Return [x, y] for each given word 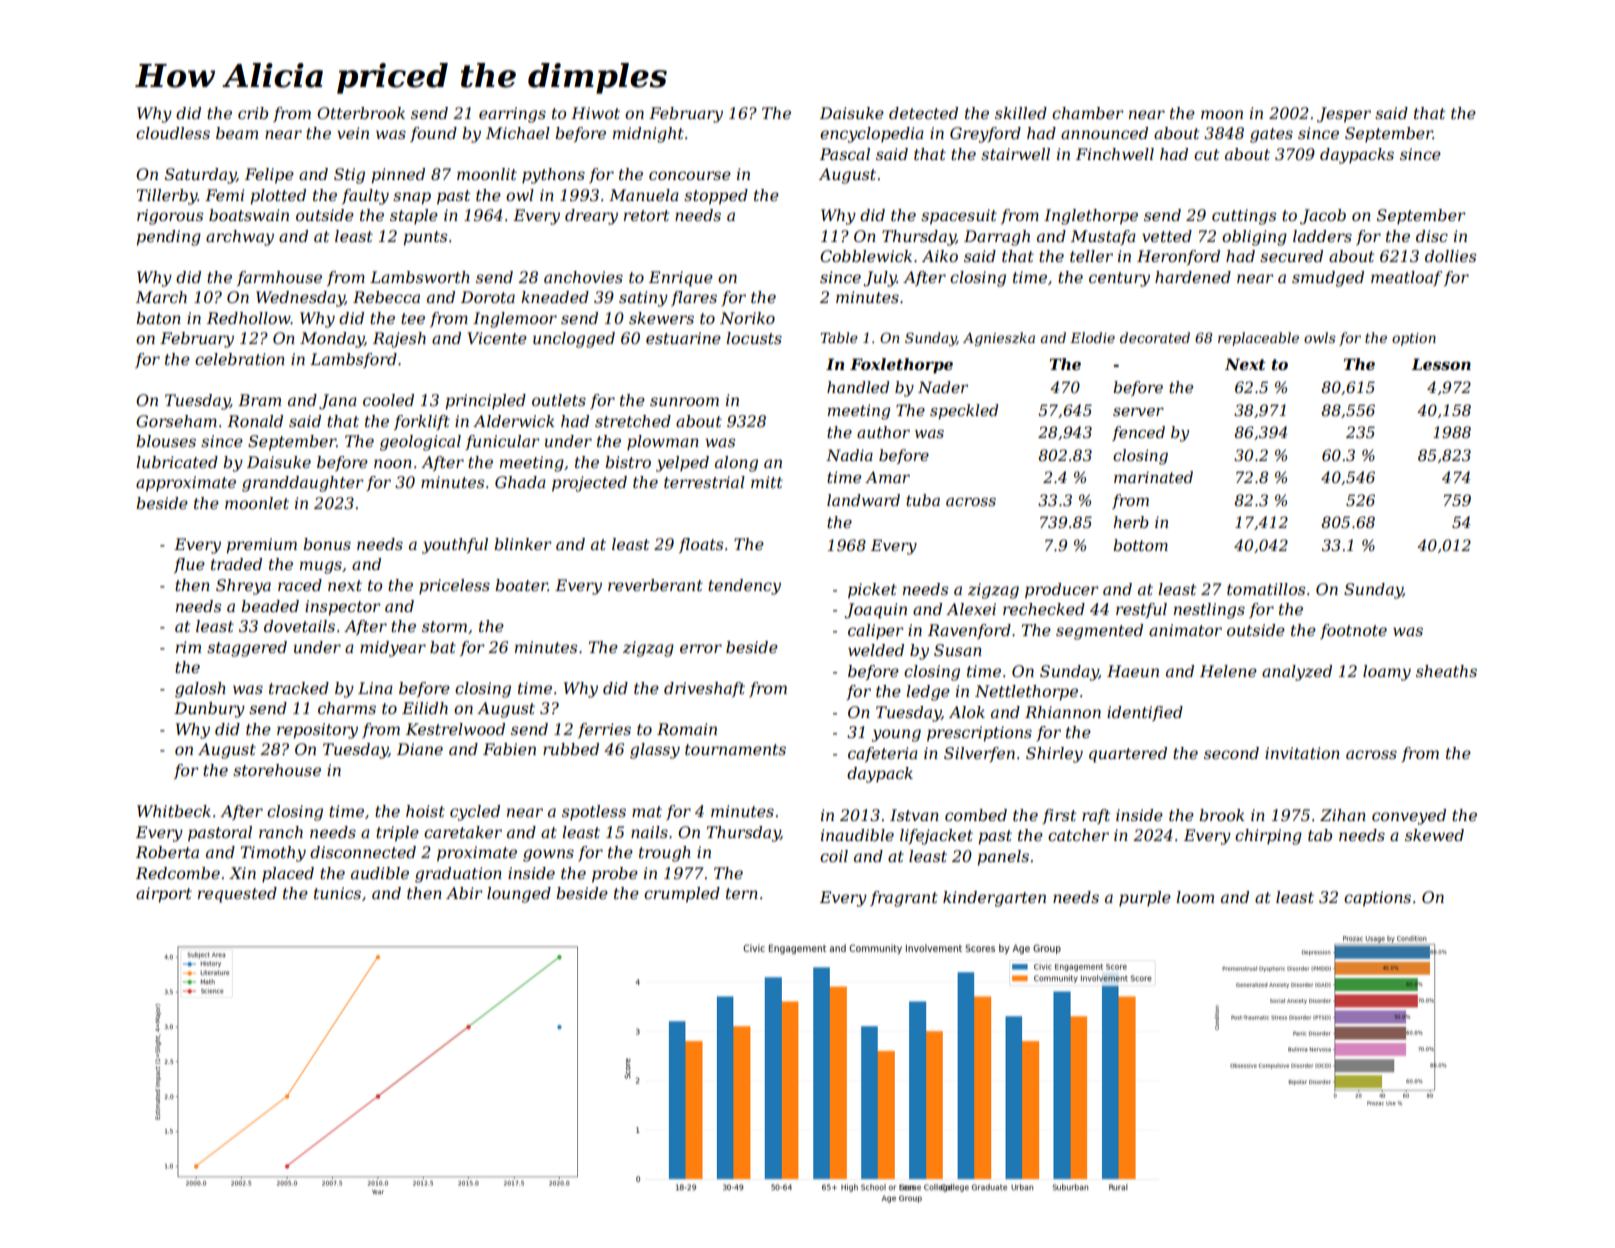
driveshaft [704, 689]
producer [1062, 591]
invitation [1302, 753]
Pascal [845, 154]
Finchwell [1115, 154]
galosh [200, 690]
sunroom [684, 401]
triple [397, 834]
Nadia [849, 455]
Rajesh [399, 340]
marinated [1153, 477]
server [1138, 411]
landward [863, 500]
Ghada [520, 482]
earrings [512, 115]
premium [261, 546]
